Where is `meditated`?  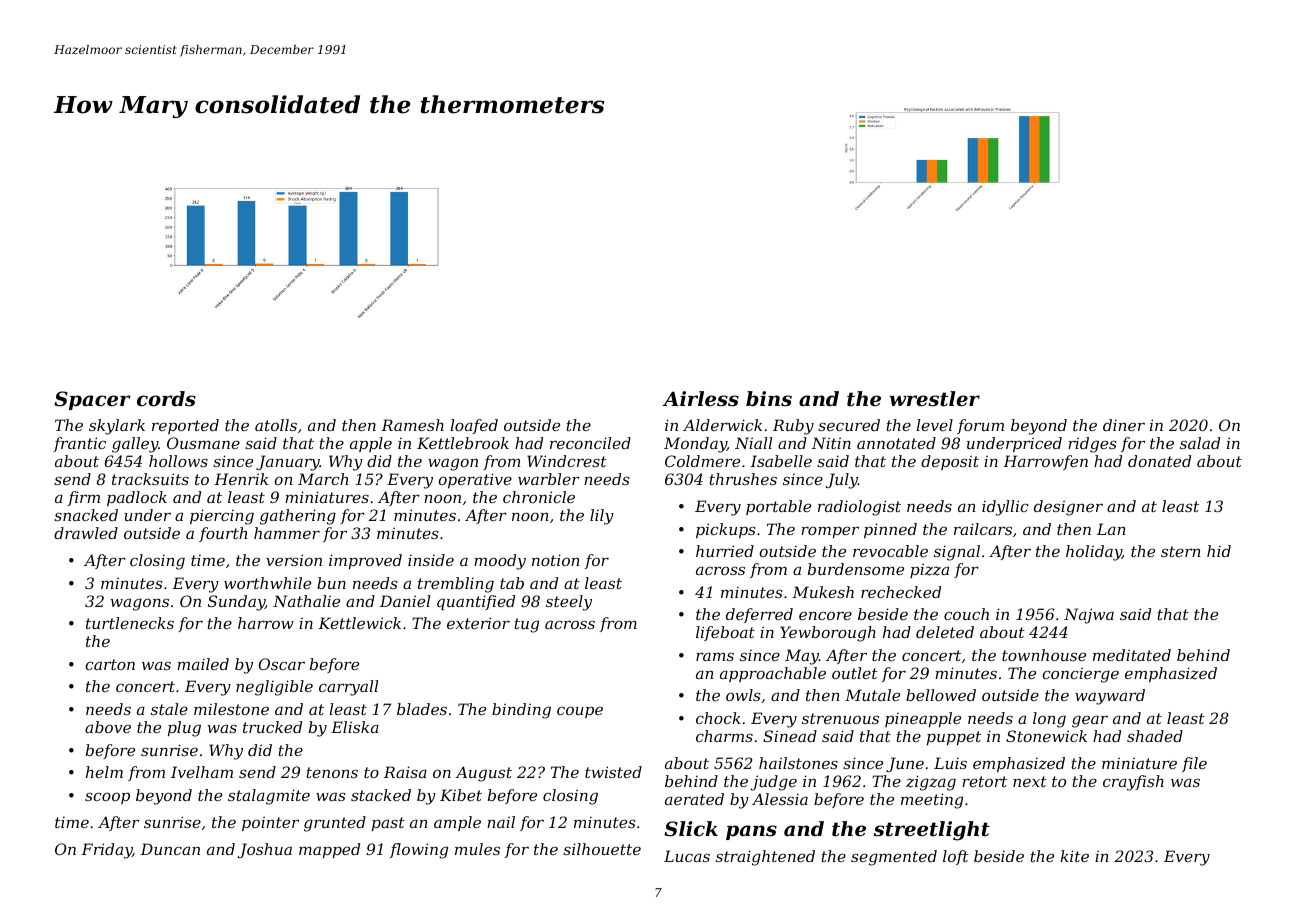
meditated is located at coordinates (1132, 655).
